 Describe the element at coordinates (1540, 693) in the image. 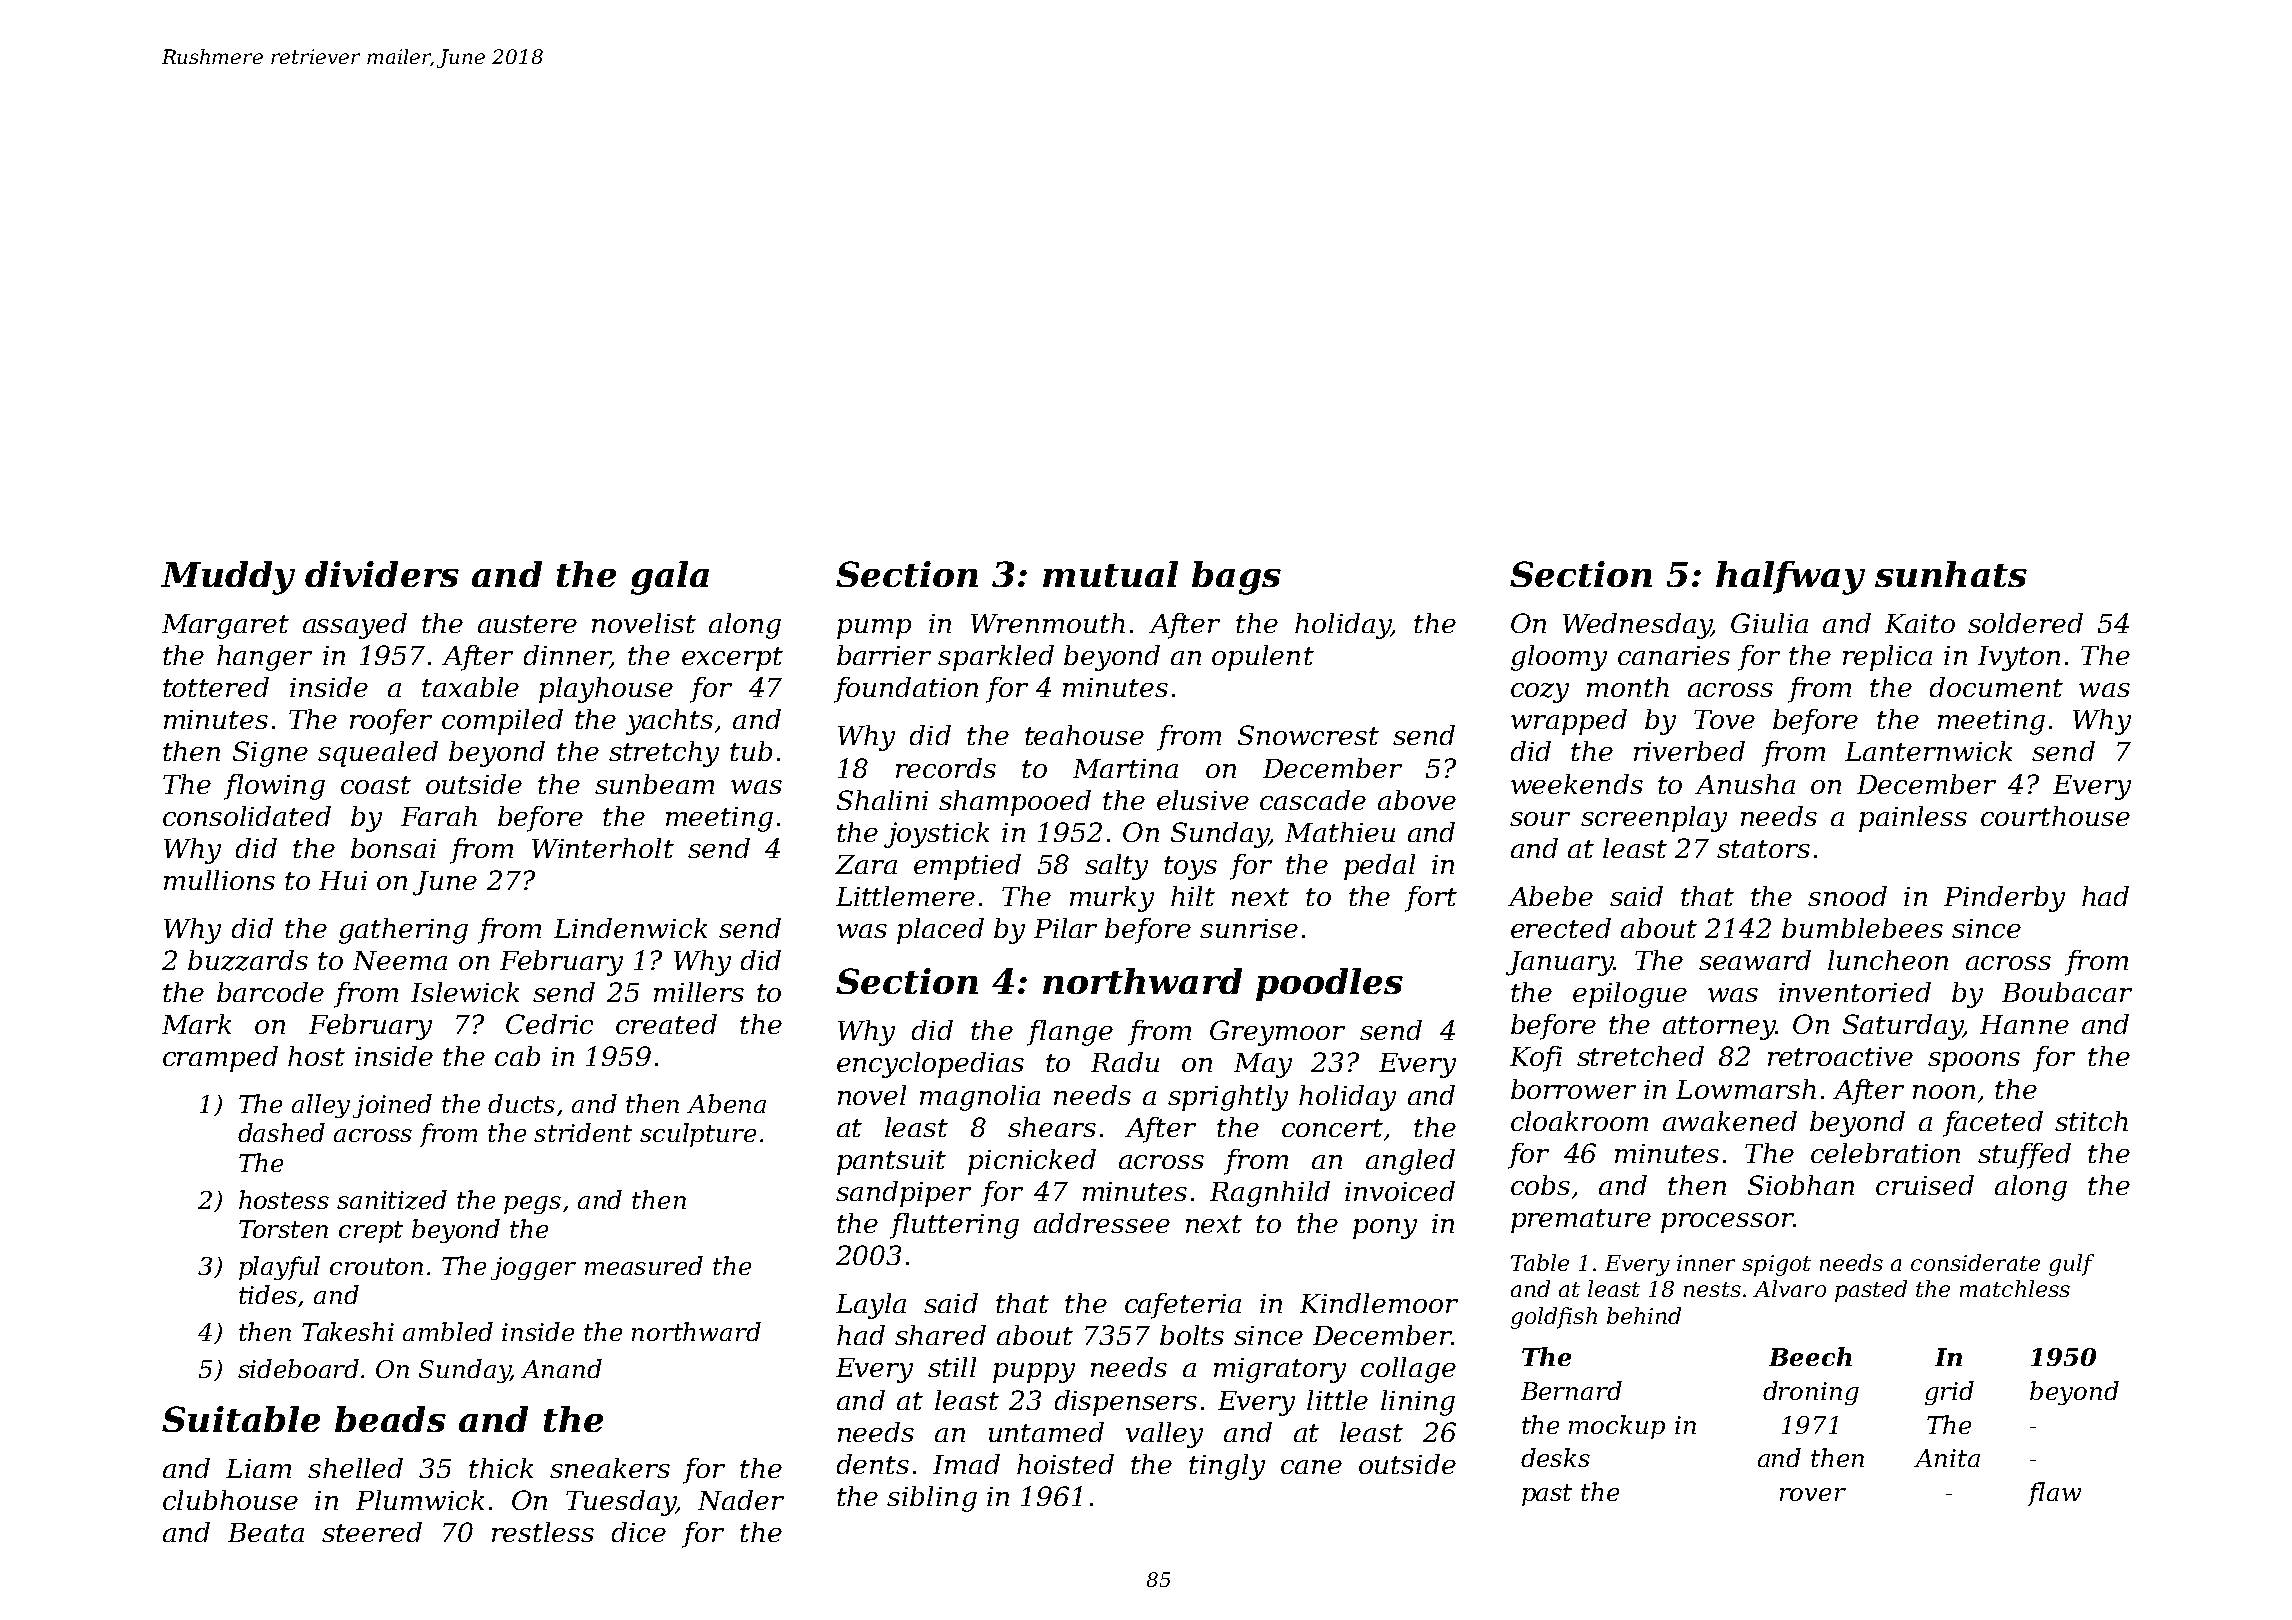

I see `cozy` at that location.
